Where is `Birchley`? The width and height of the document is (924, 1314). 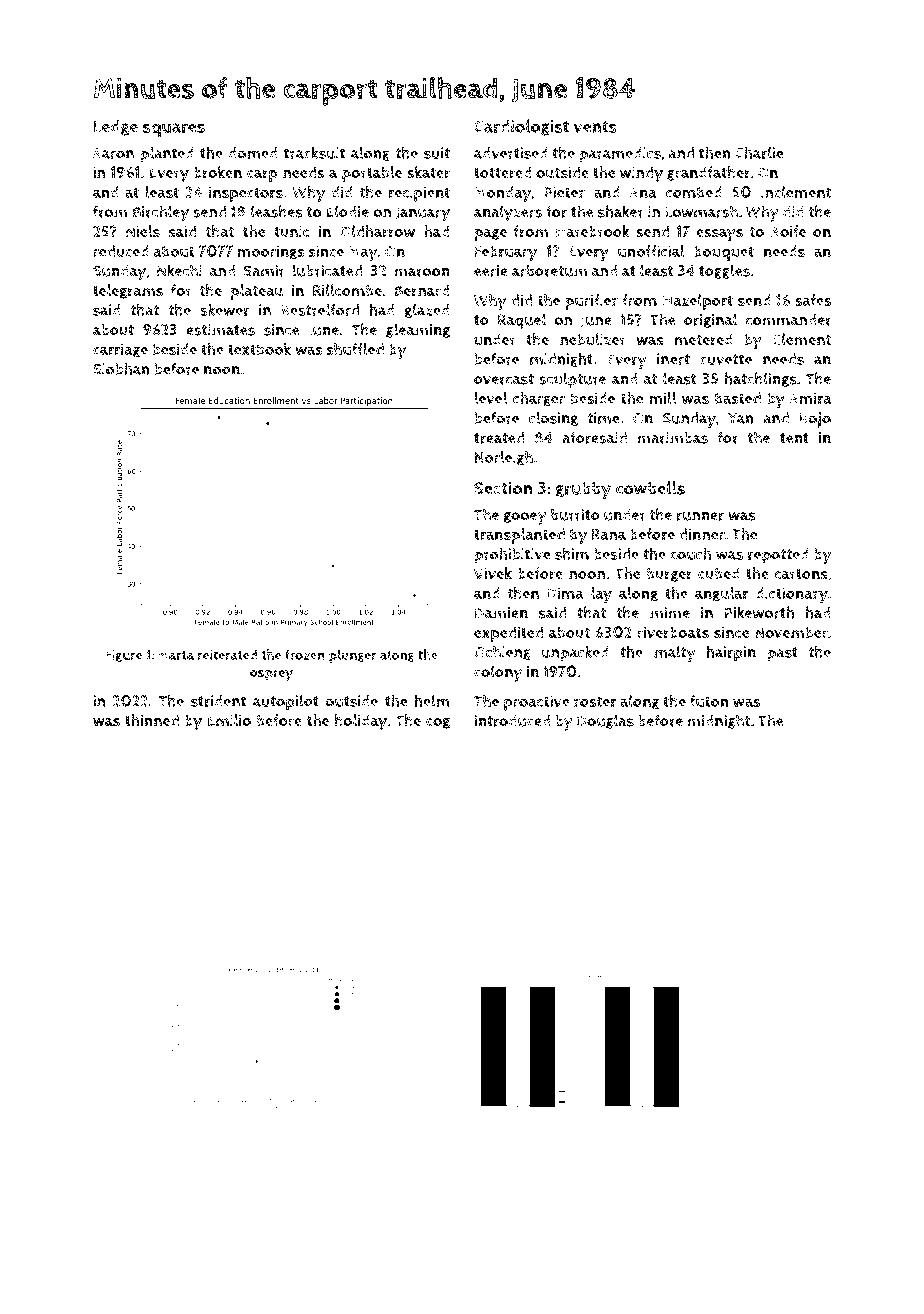 Birchley is located at coordinates (161, 213).
